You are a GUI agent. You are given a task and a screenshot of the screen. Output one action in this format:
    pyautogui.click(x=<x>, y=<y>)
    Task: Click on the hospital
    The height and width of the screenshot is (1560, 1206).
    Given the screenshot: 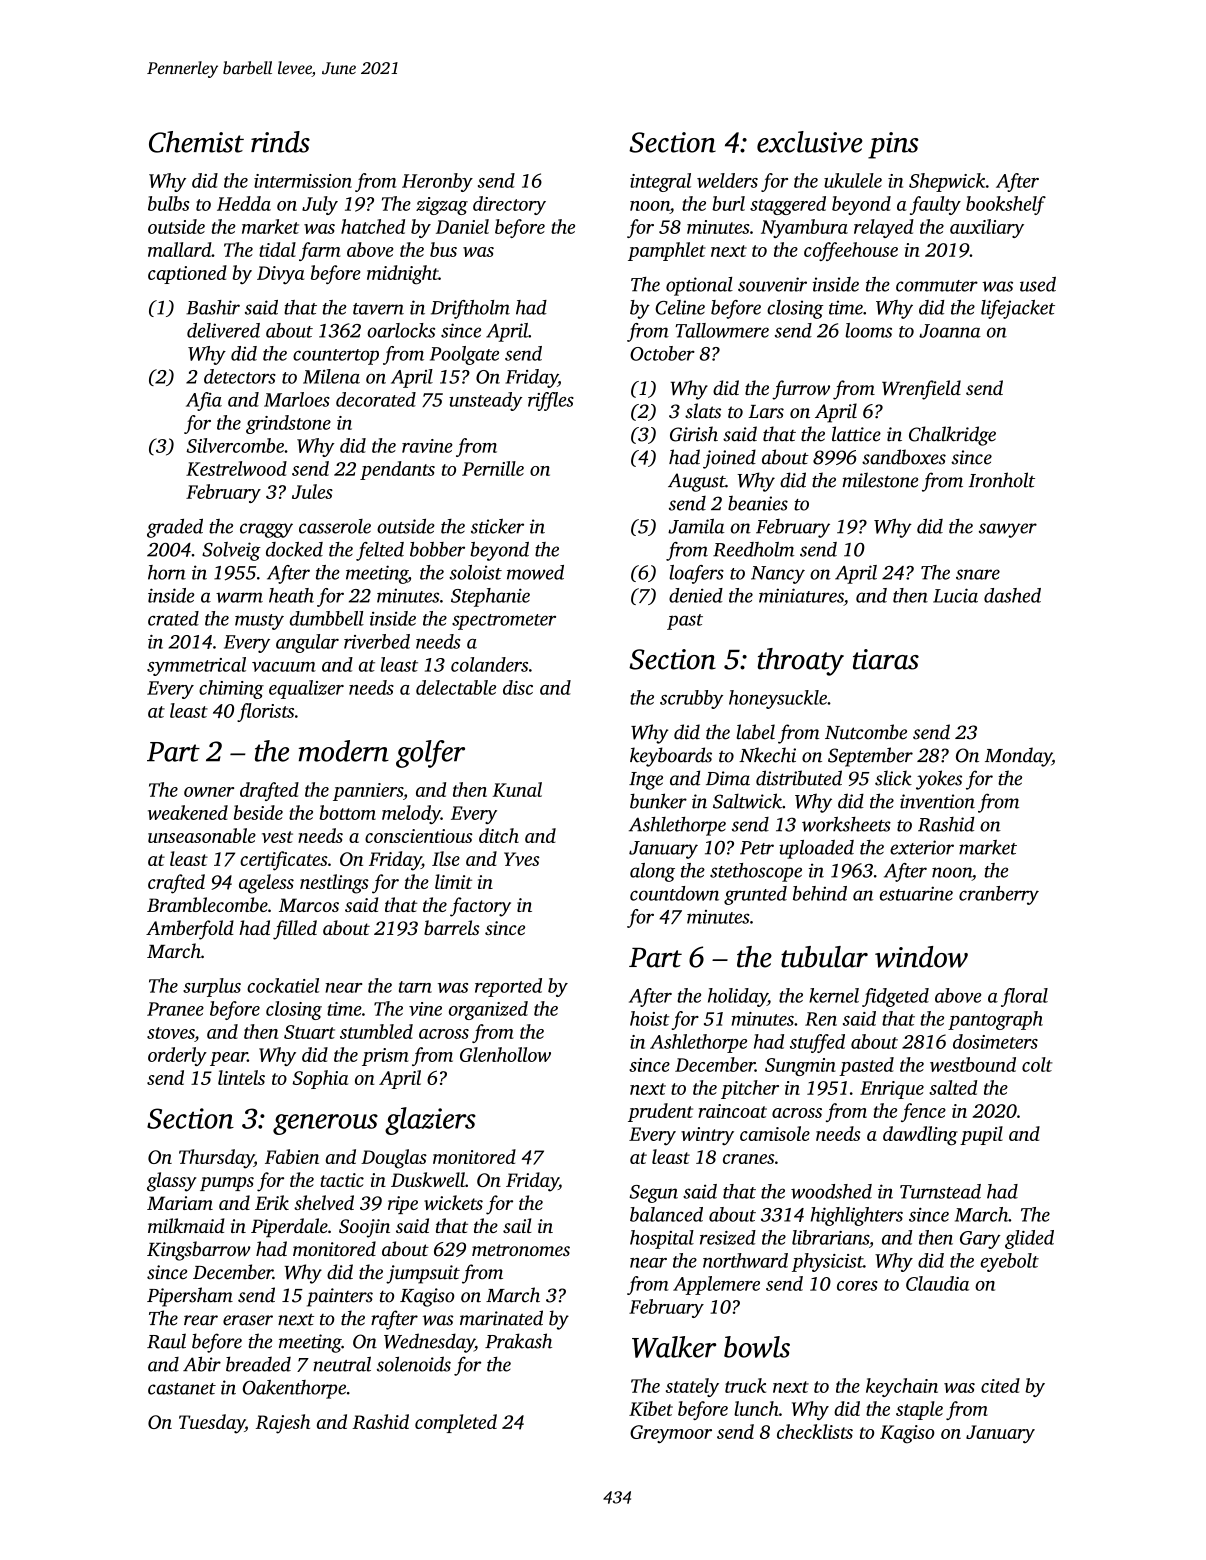 What is the action you would take?
    pyautogui.click(x=662, y=1239)
